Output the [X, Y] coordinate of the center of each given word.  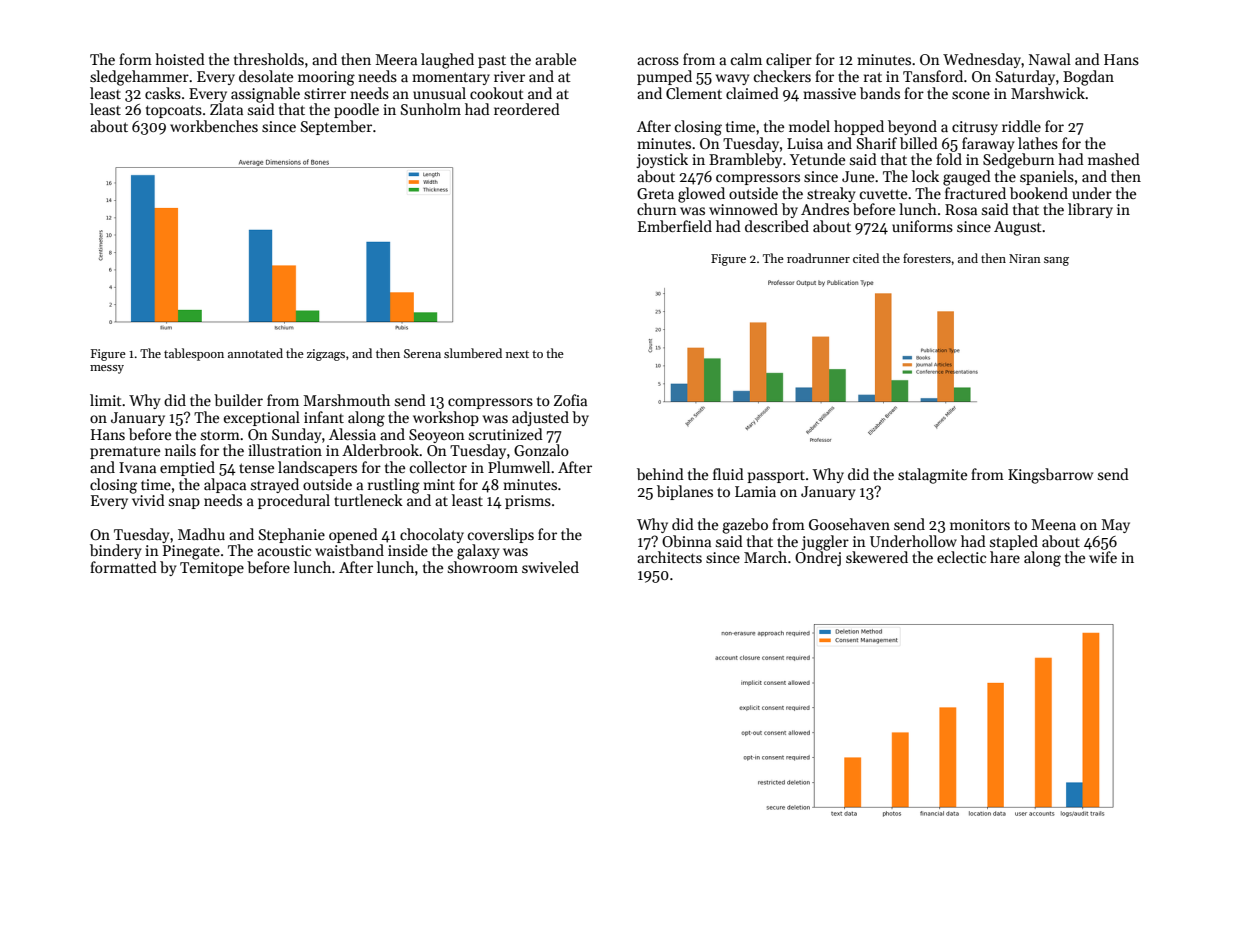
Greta [655, 193]
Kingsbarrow [1050, 476]
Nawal [1050, 59]
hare [1005, 557]
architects [669, 557]
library [1090, 210]
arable [555, 59]
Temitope [212, 569]
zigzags [326, 355]
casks [163, 93]
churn [657, 209]
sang [1056, 261]
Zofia [570, 400]
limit [106, 400]
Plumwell [519, 467]
